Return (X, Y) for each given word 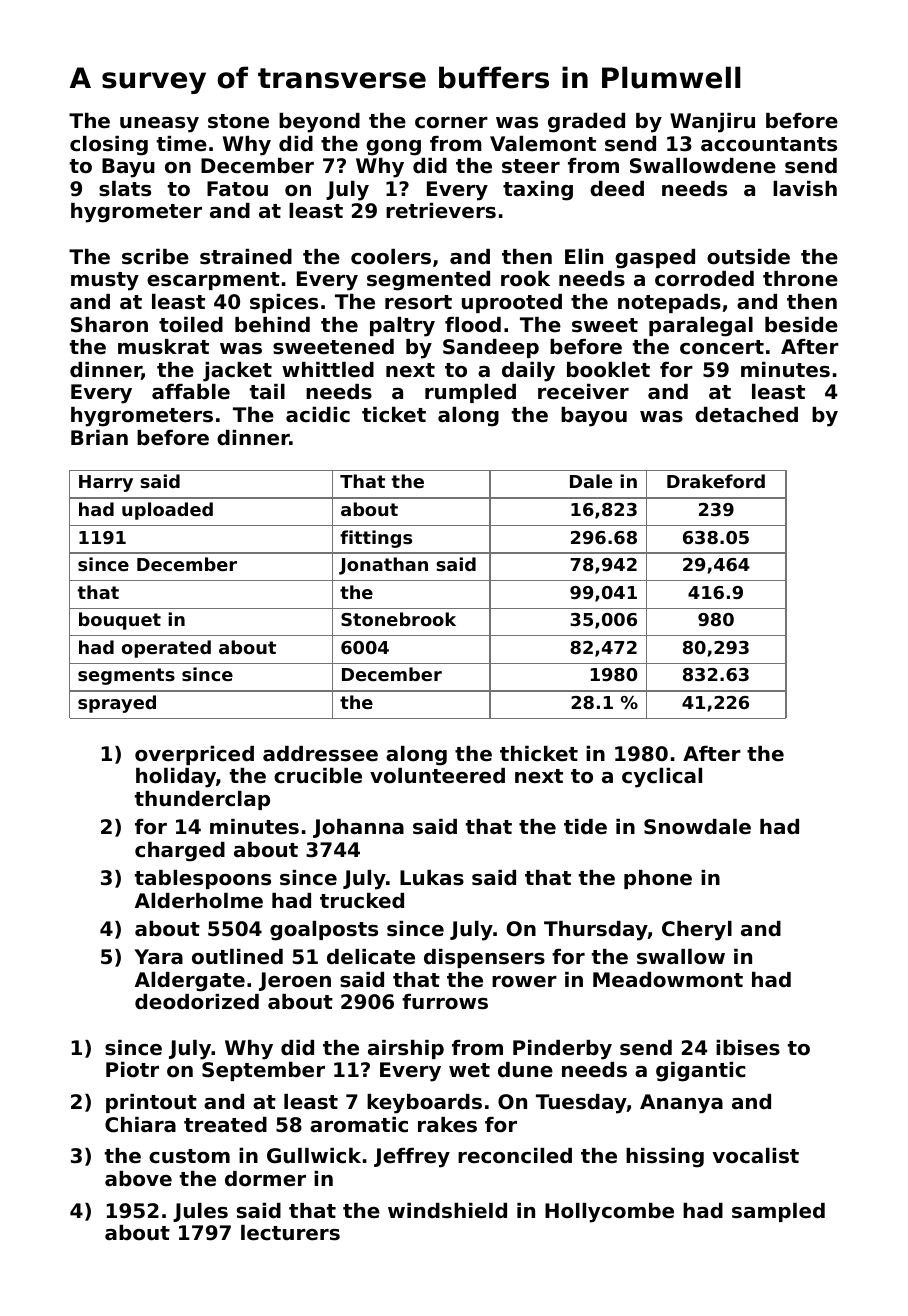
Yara (158, 956)
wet (469, 1070)
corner (451, 123)
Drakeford (716, 481)
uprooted (512, 303)
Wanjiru (712, 123)
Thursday (596, 931)
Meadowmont (668, 980)
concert (722, 347)
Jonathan (383, 566)
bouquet (120, 621)
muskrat (163, 347)
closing (109, 146)
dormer (265, 1179)
